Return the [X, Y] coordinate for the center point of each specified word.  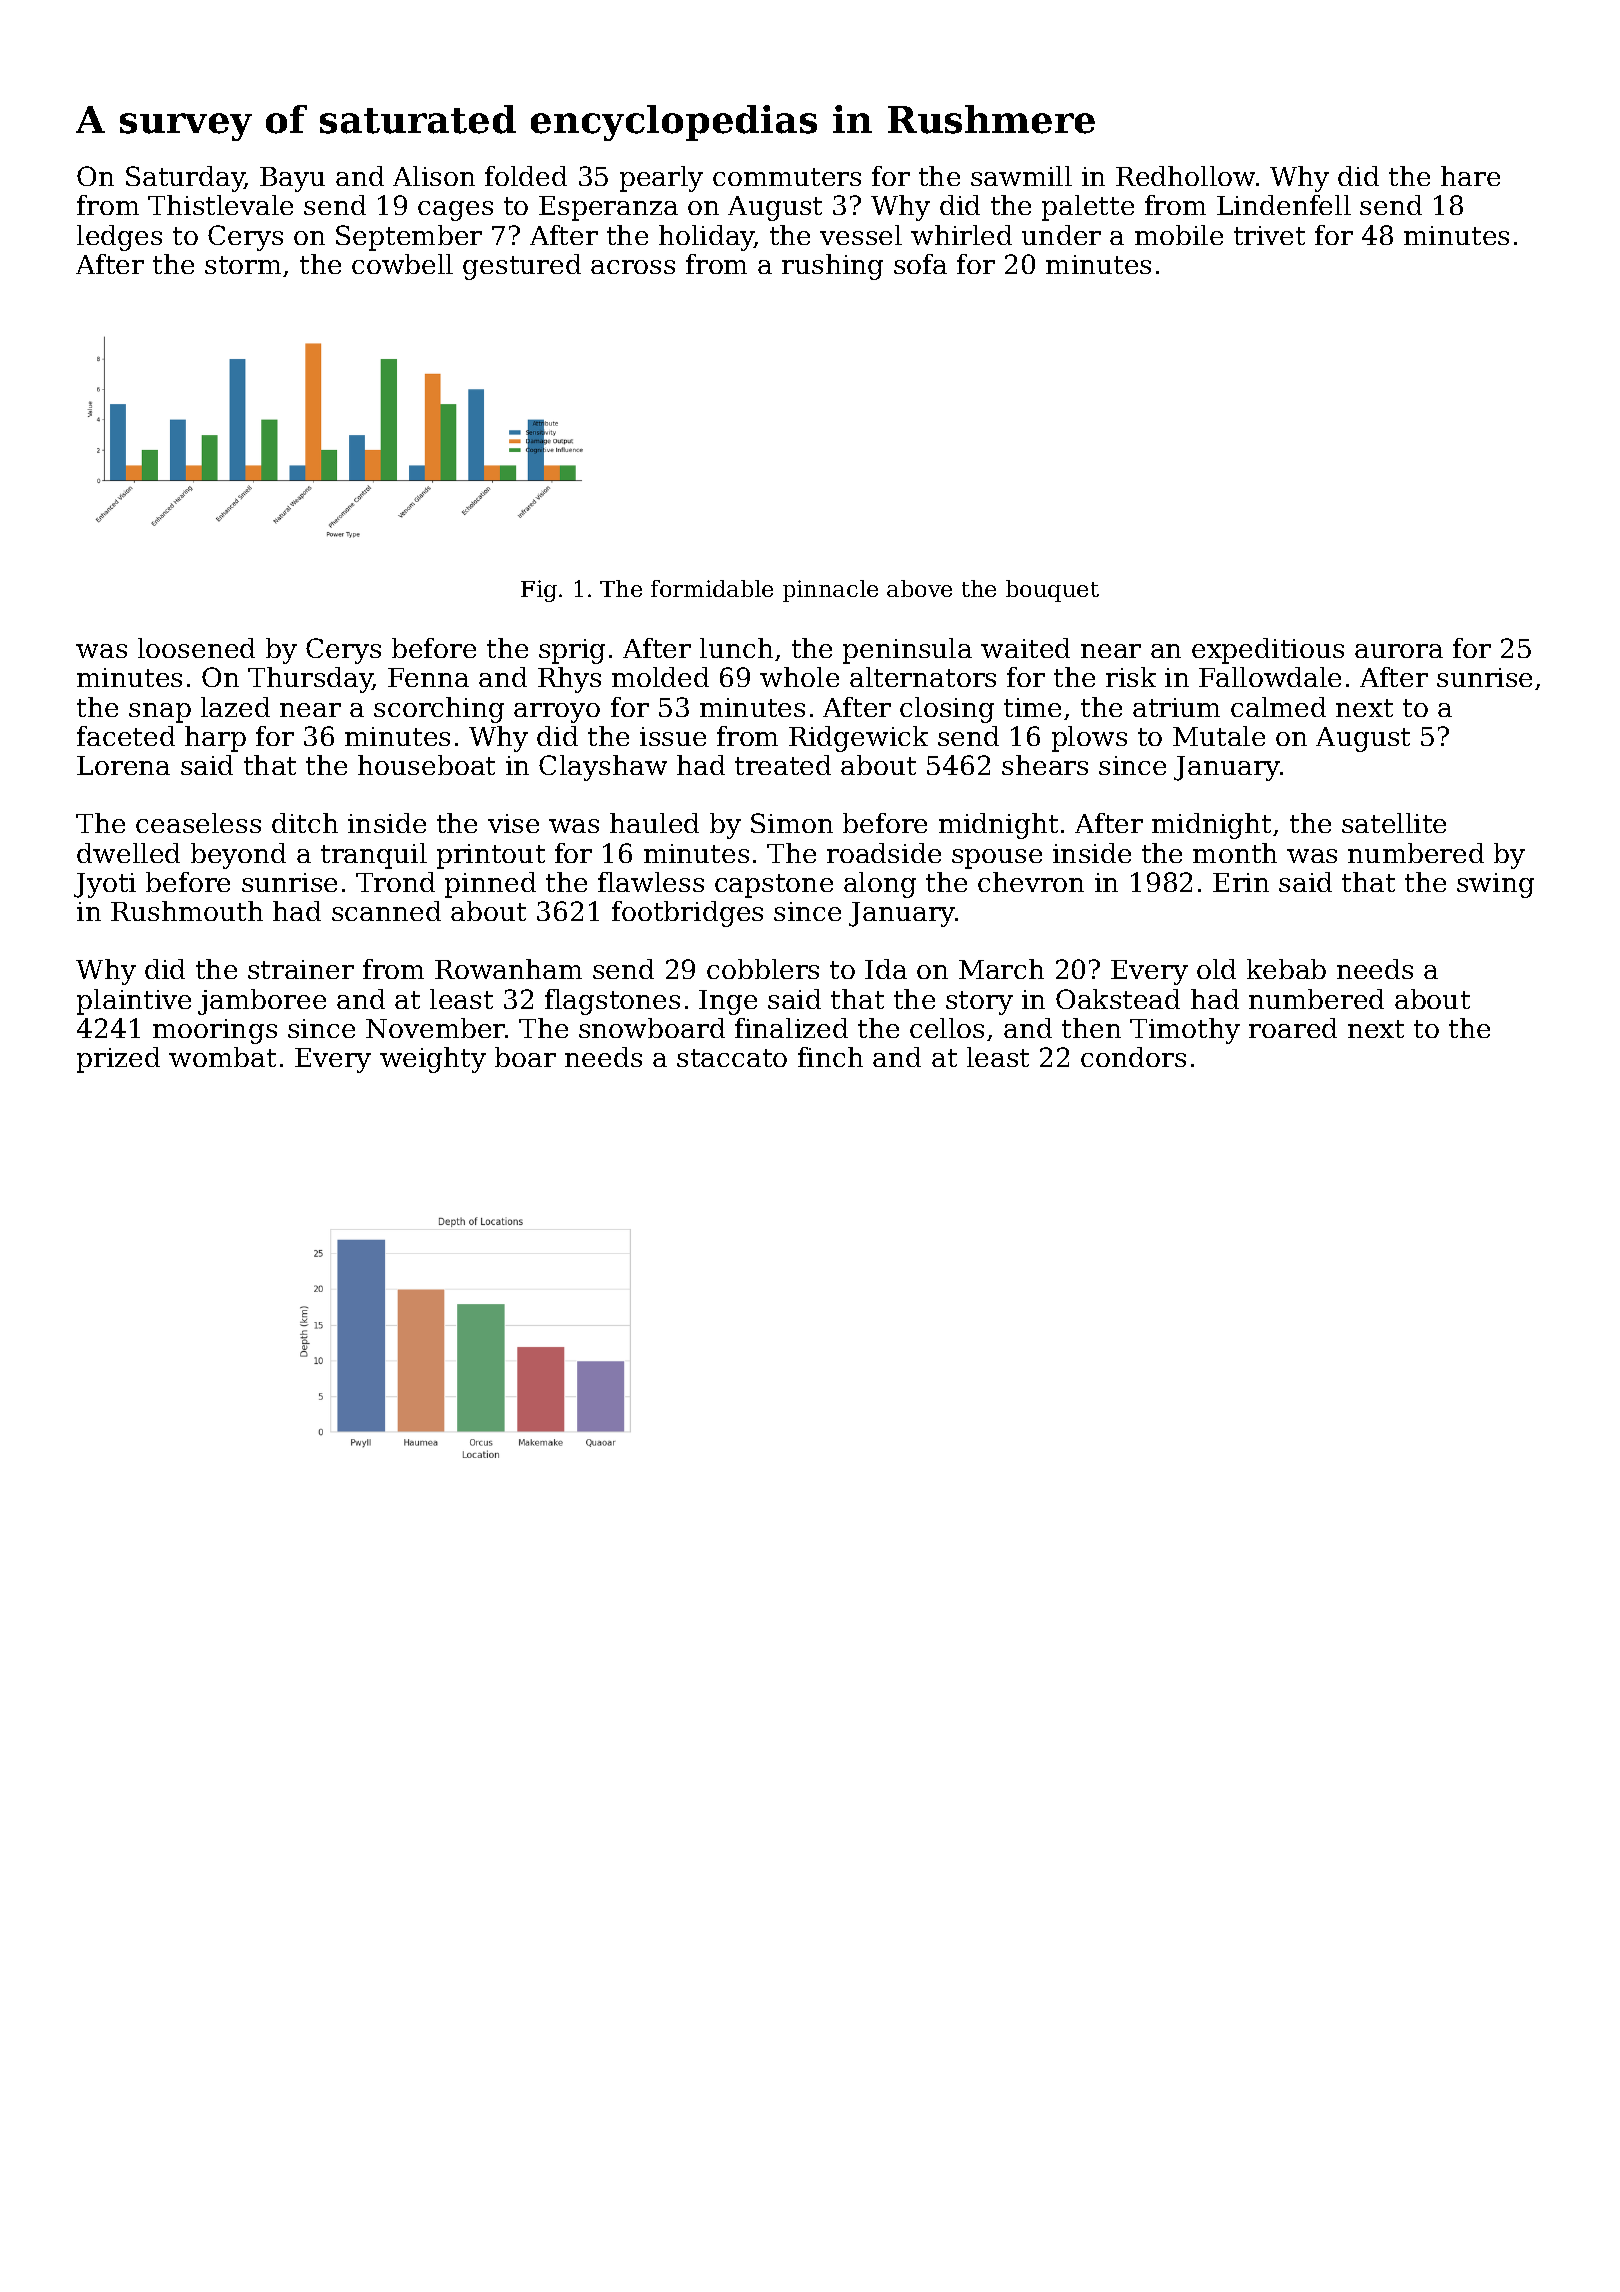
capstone [774, 886]
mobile [1179, 235]
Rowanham [508, 969]
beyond [238, 856]
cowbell [402, 264]
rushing [832, 267]
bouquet [1052, 591]
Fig [539, 591]
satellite [1394, 823]
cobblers [763, 969]
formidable [712, 588]
